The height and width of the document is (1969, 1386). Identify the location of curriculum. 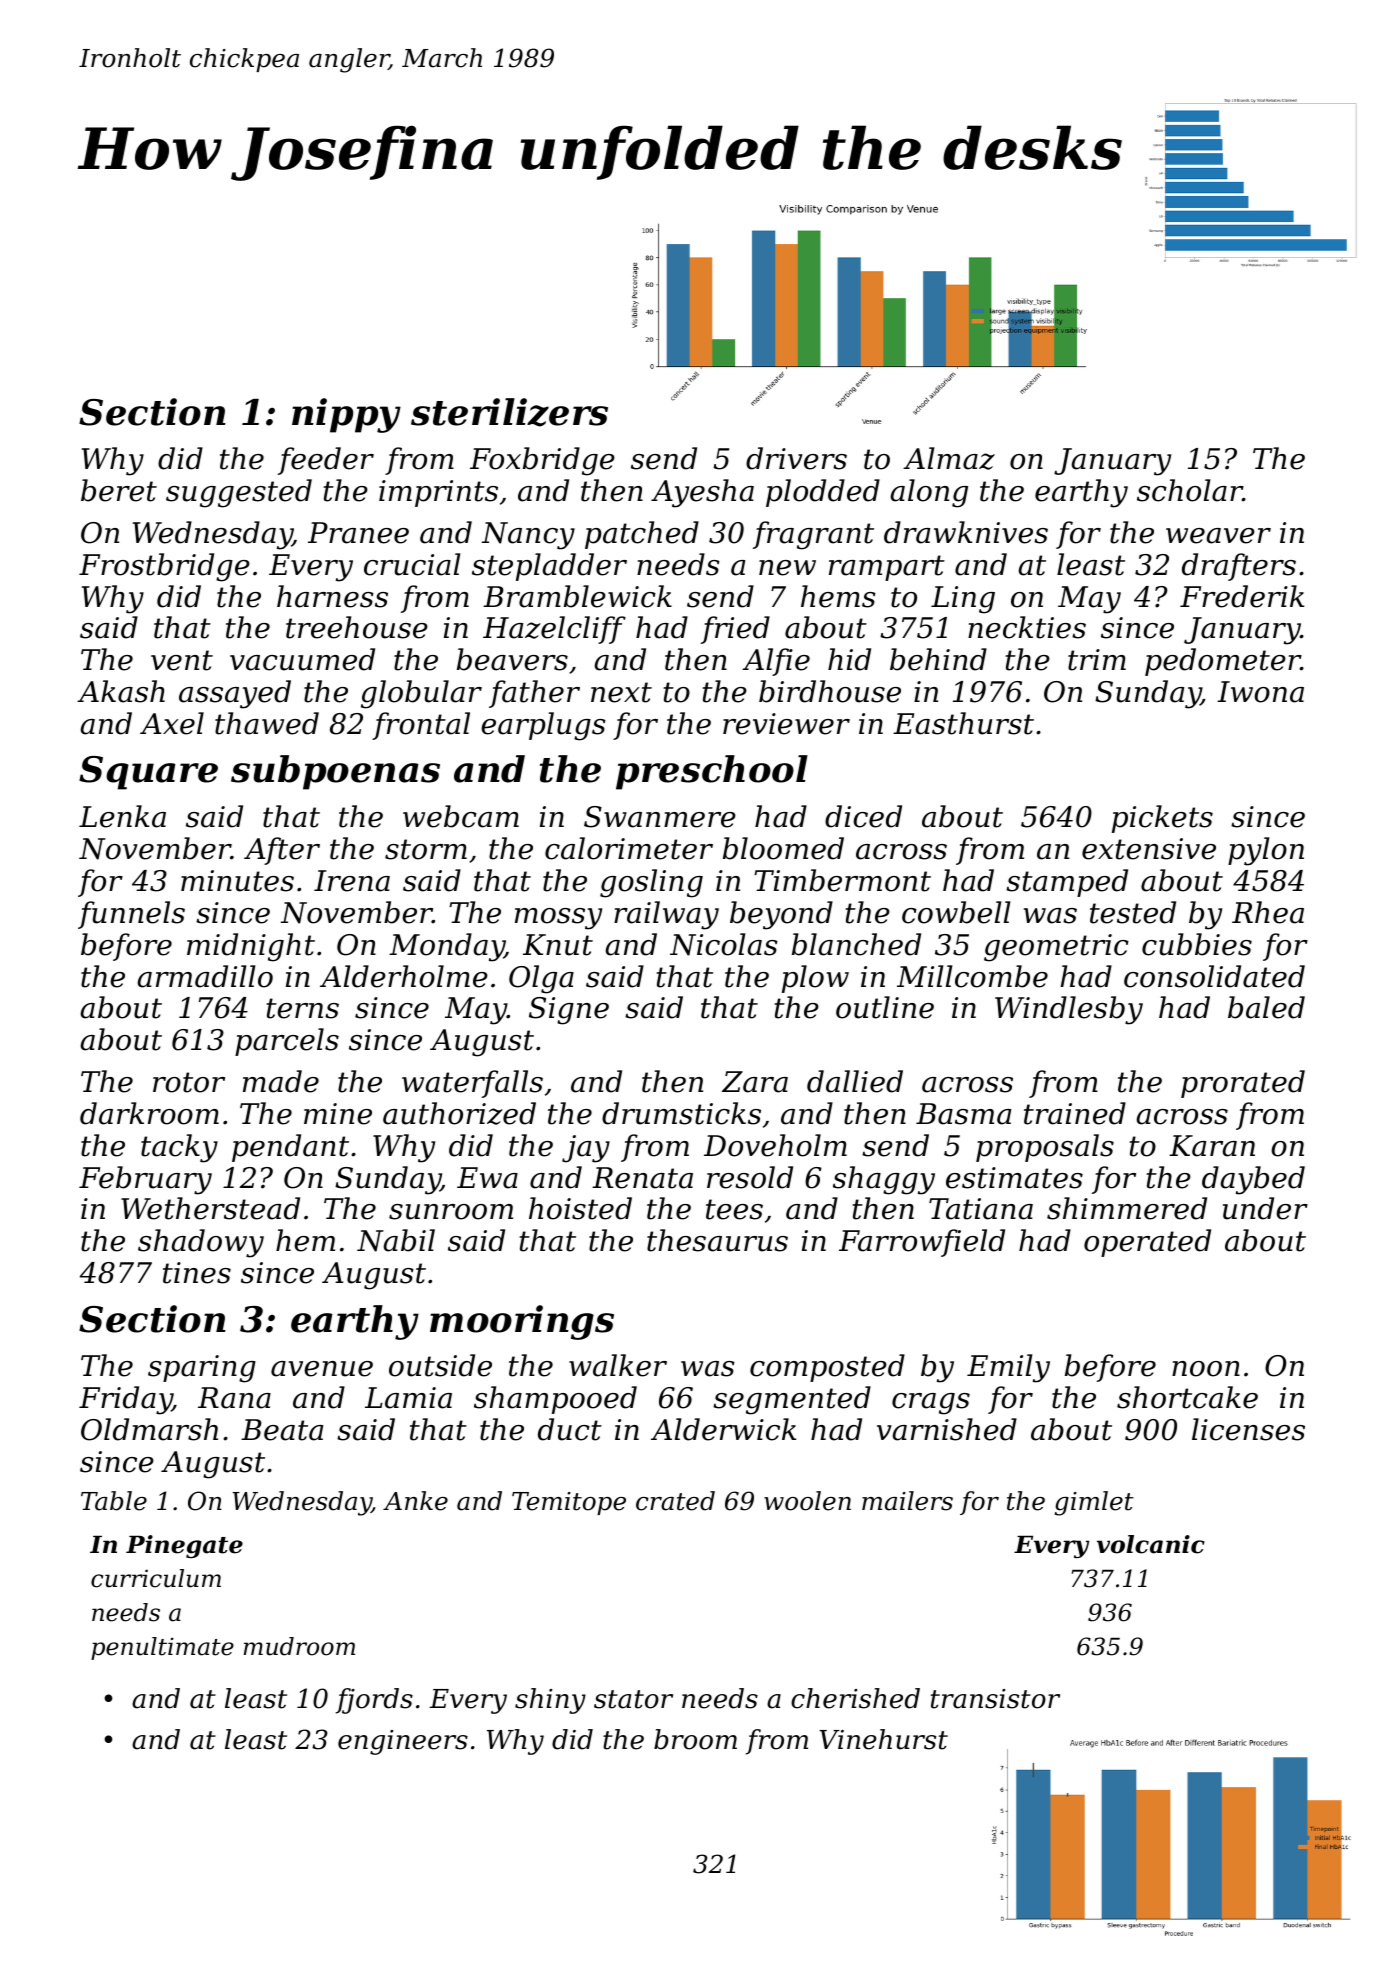
(156, 1578).
